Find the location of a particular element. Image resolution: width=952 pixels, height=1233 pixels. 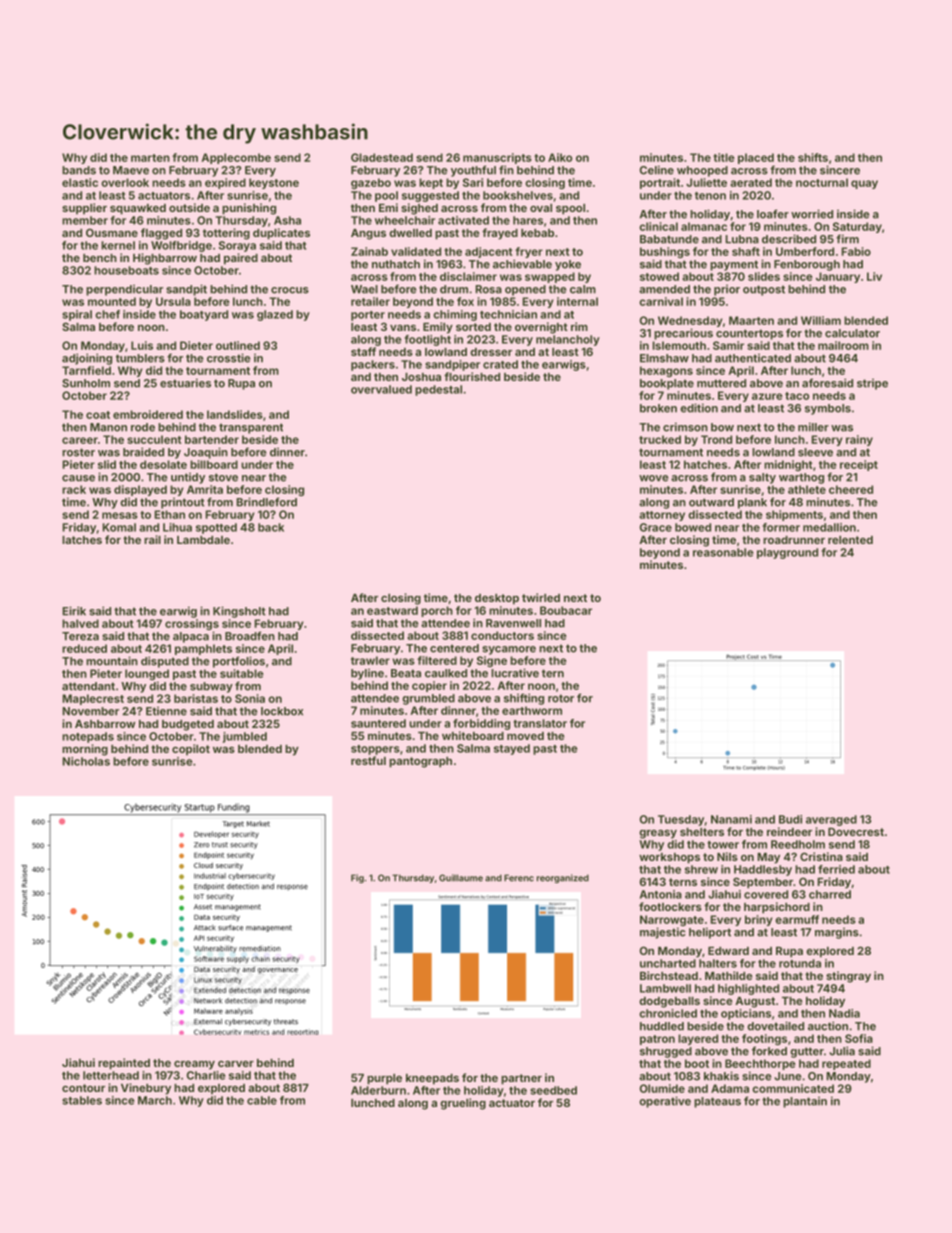

restful is located at coordinates (368, 760).
